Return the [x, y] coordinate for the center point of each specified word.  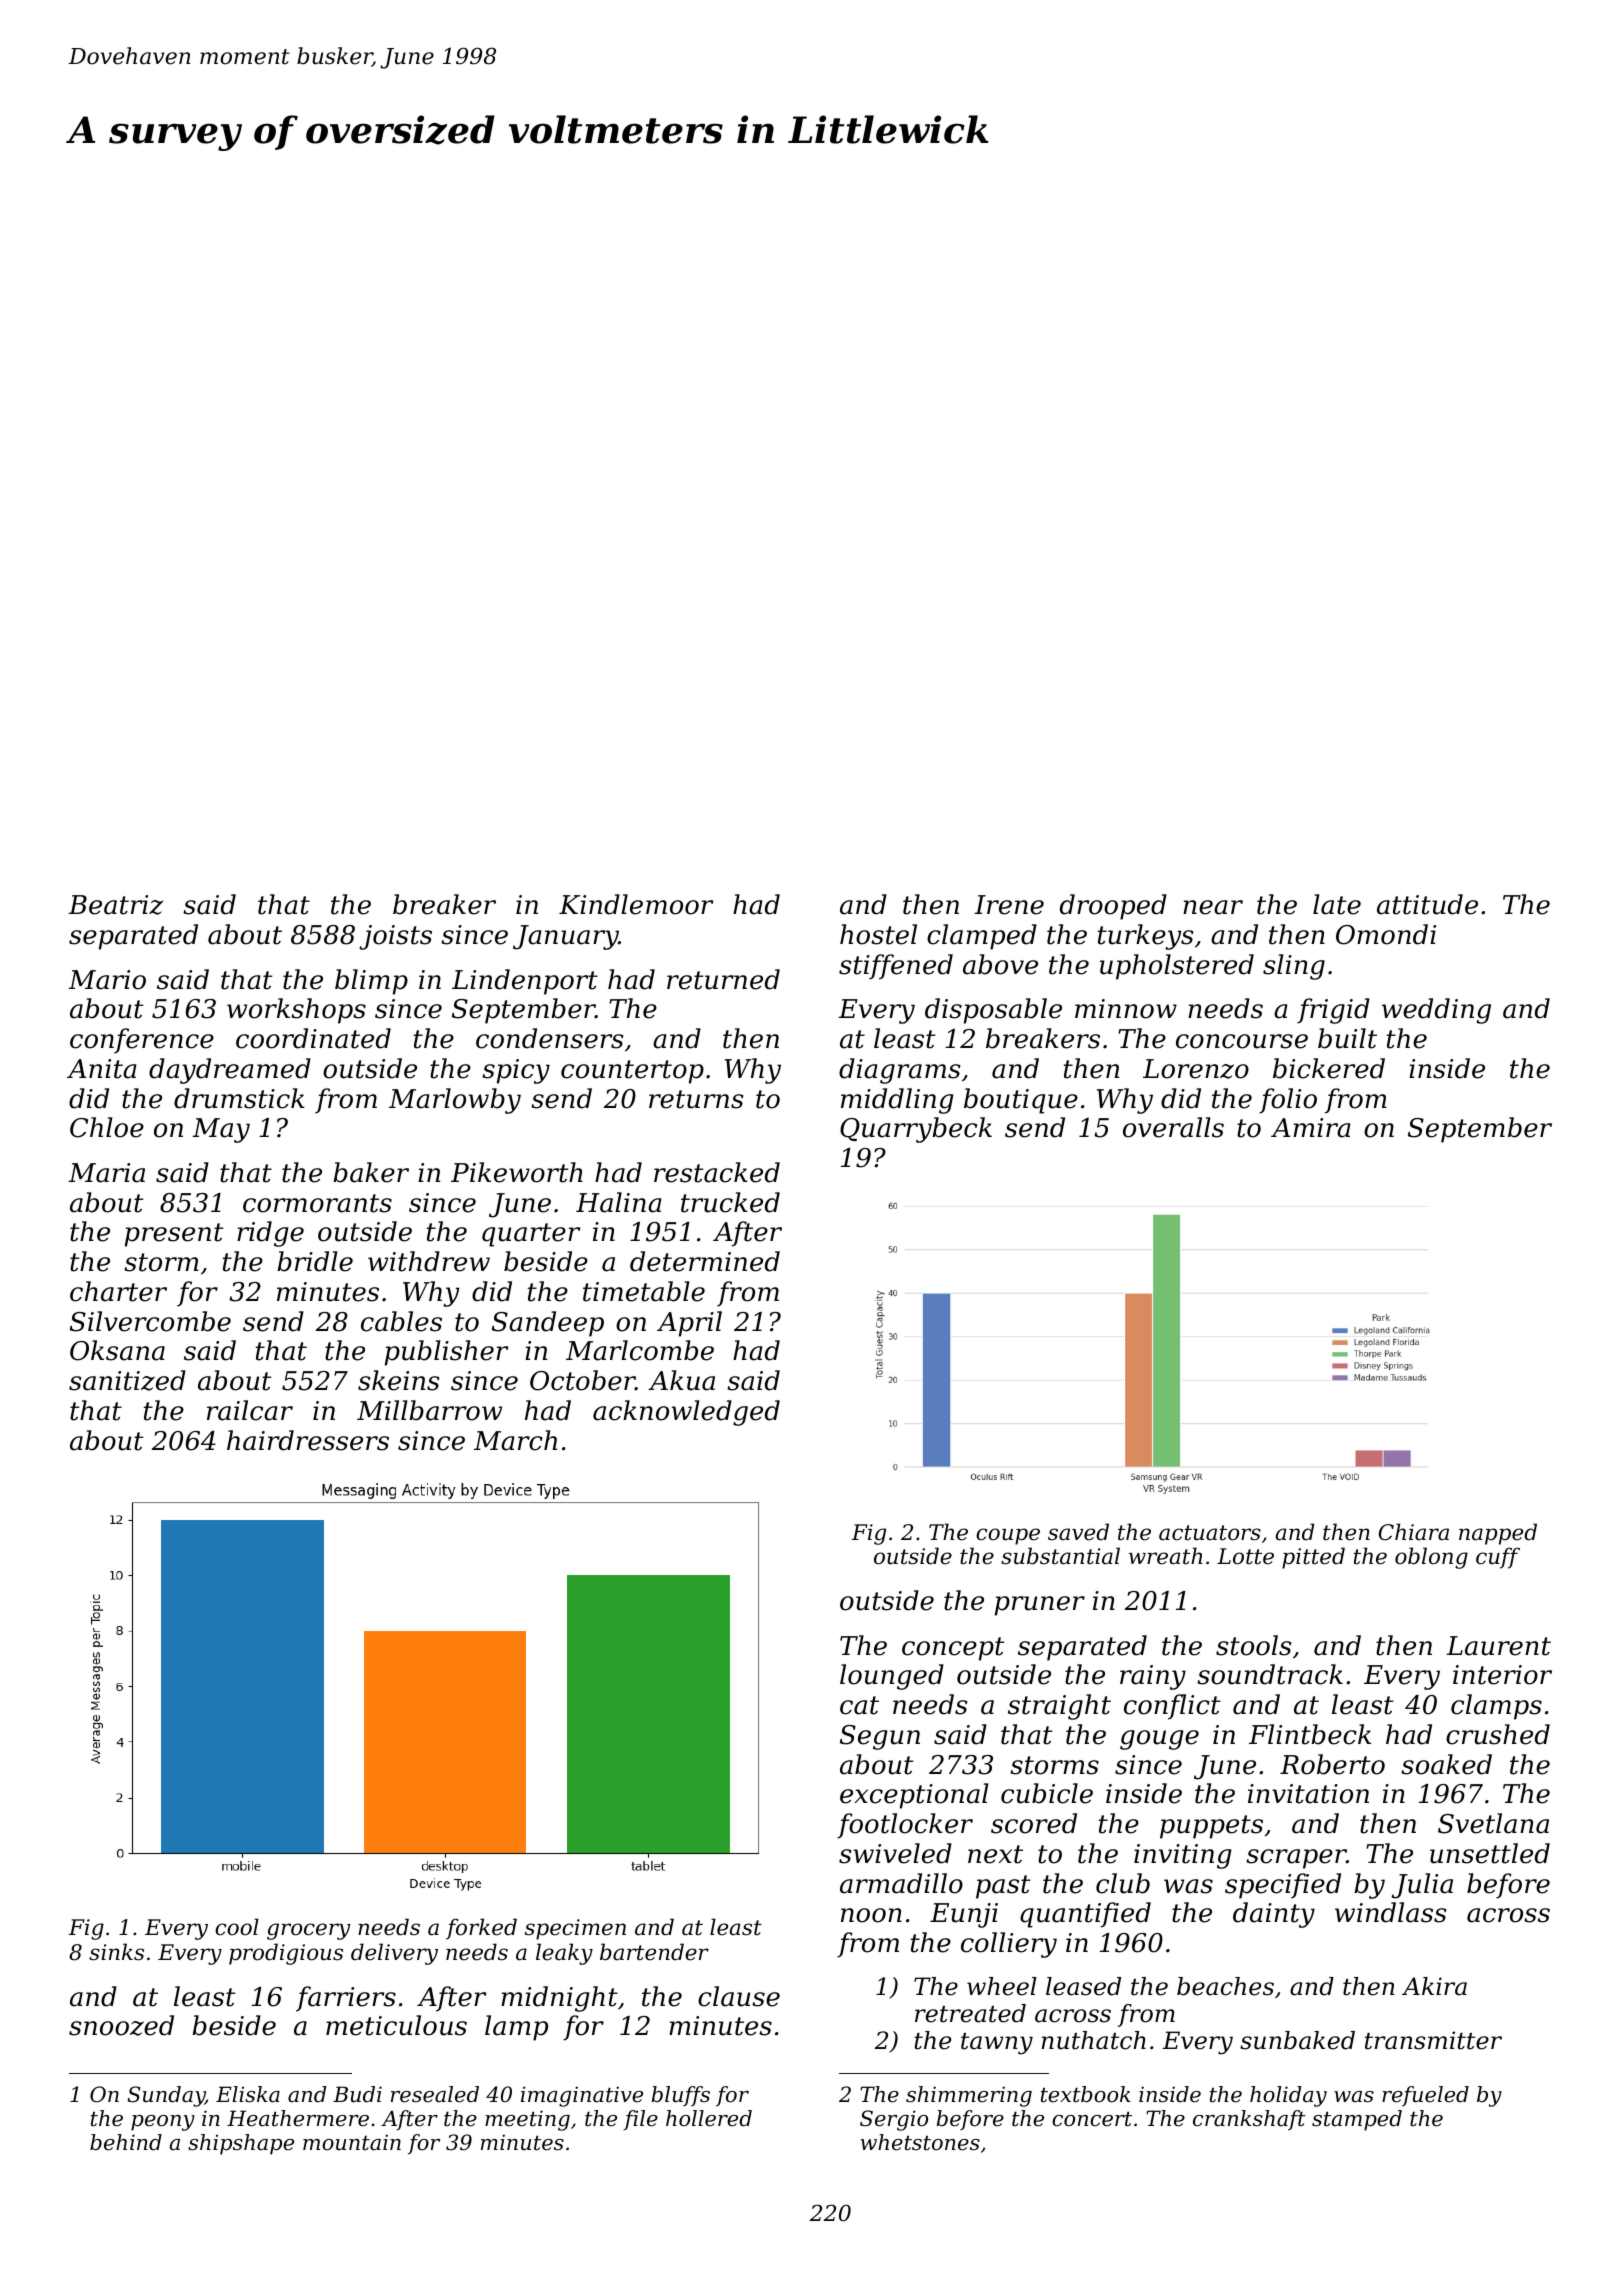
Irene [1009, 905]
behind [126, 2142]
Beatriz [115, 905]
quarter [531, 1235]
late [1337, 904]
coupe [1008, 1536]
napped [1498, 1534]
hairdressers [308, 1440]
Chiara [1414, 1532]
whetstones [920, 2142]
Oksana [117, 1350]
